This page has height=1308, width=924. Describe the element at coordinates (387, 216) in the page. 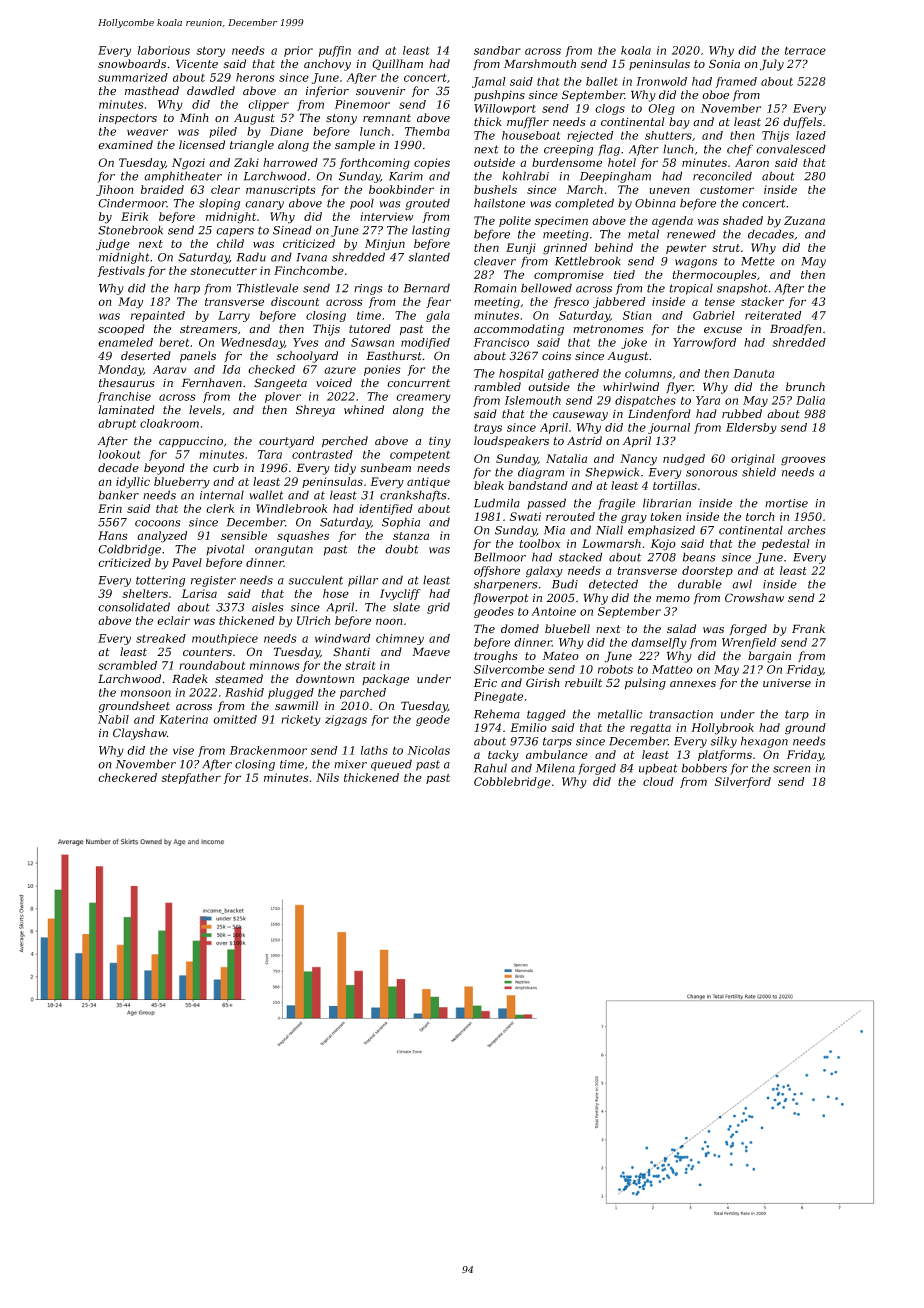

I see `interview` at that location.
